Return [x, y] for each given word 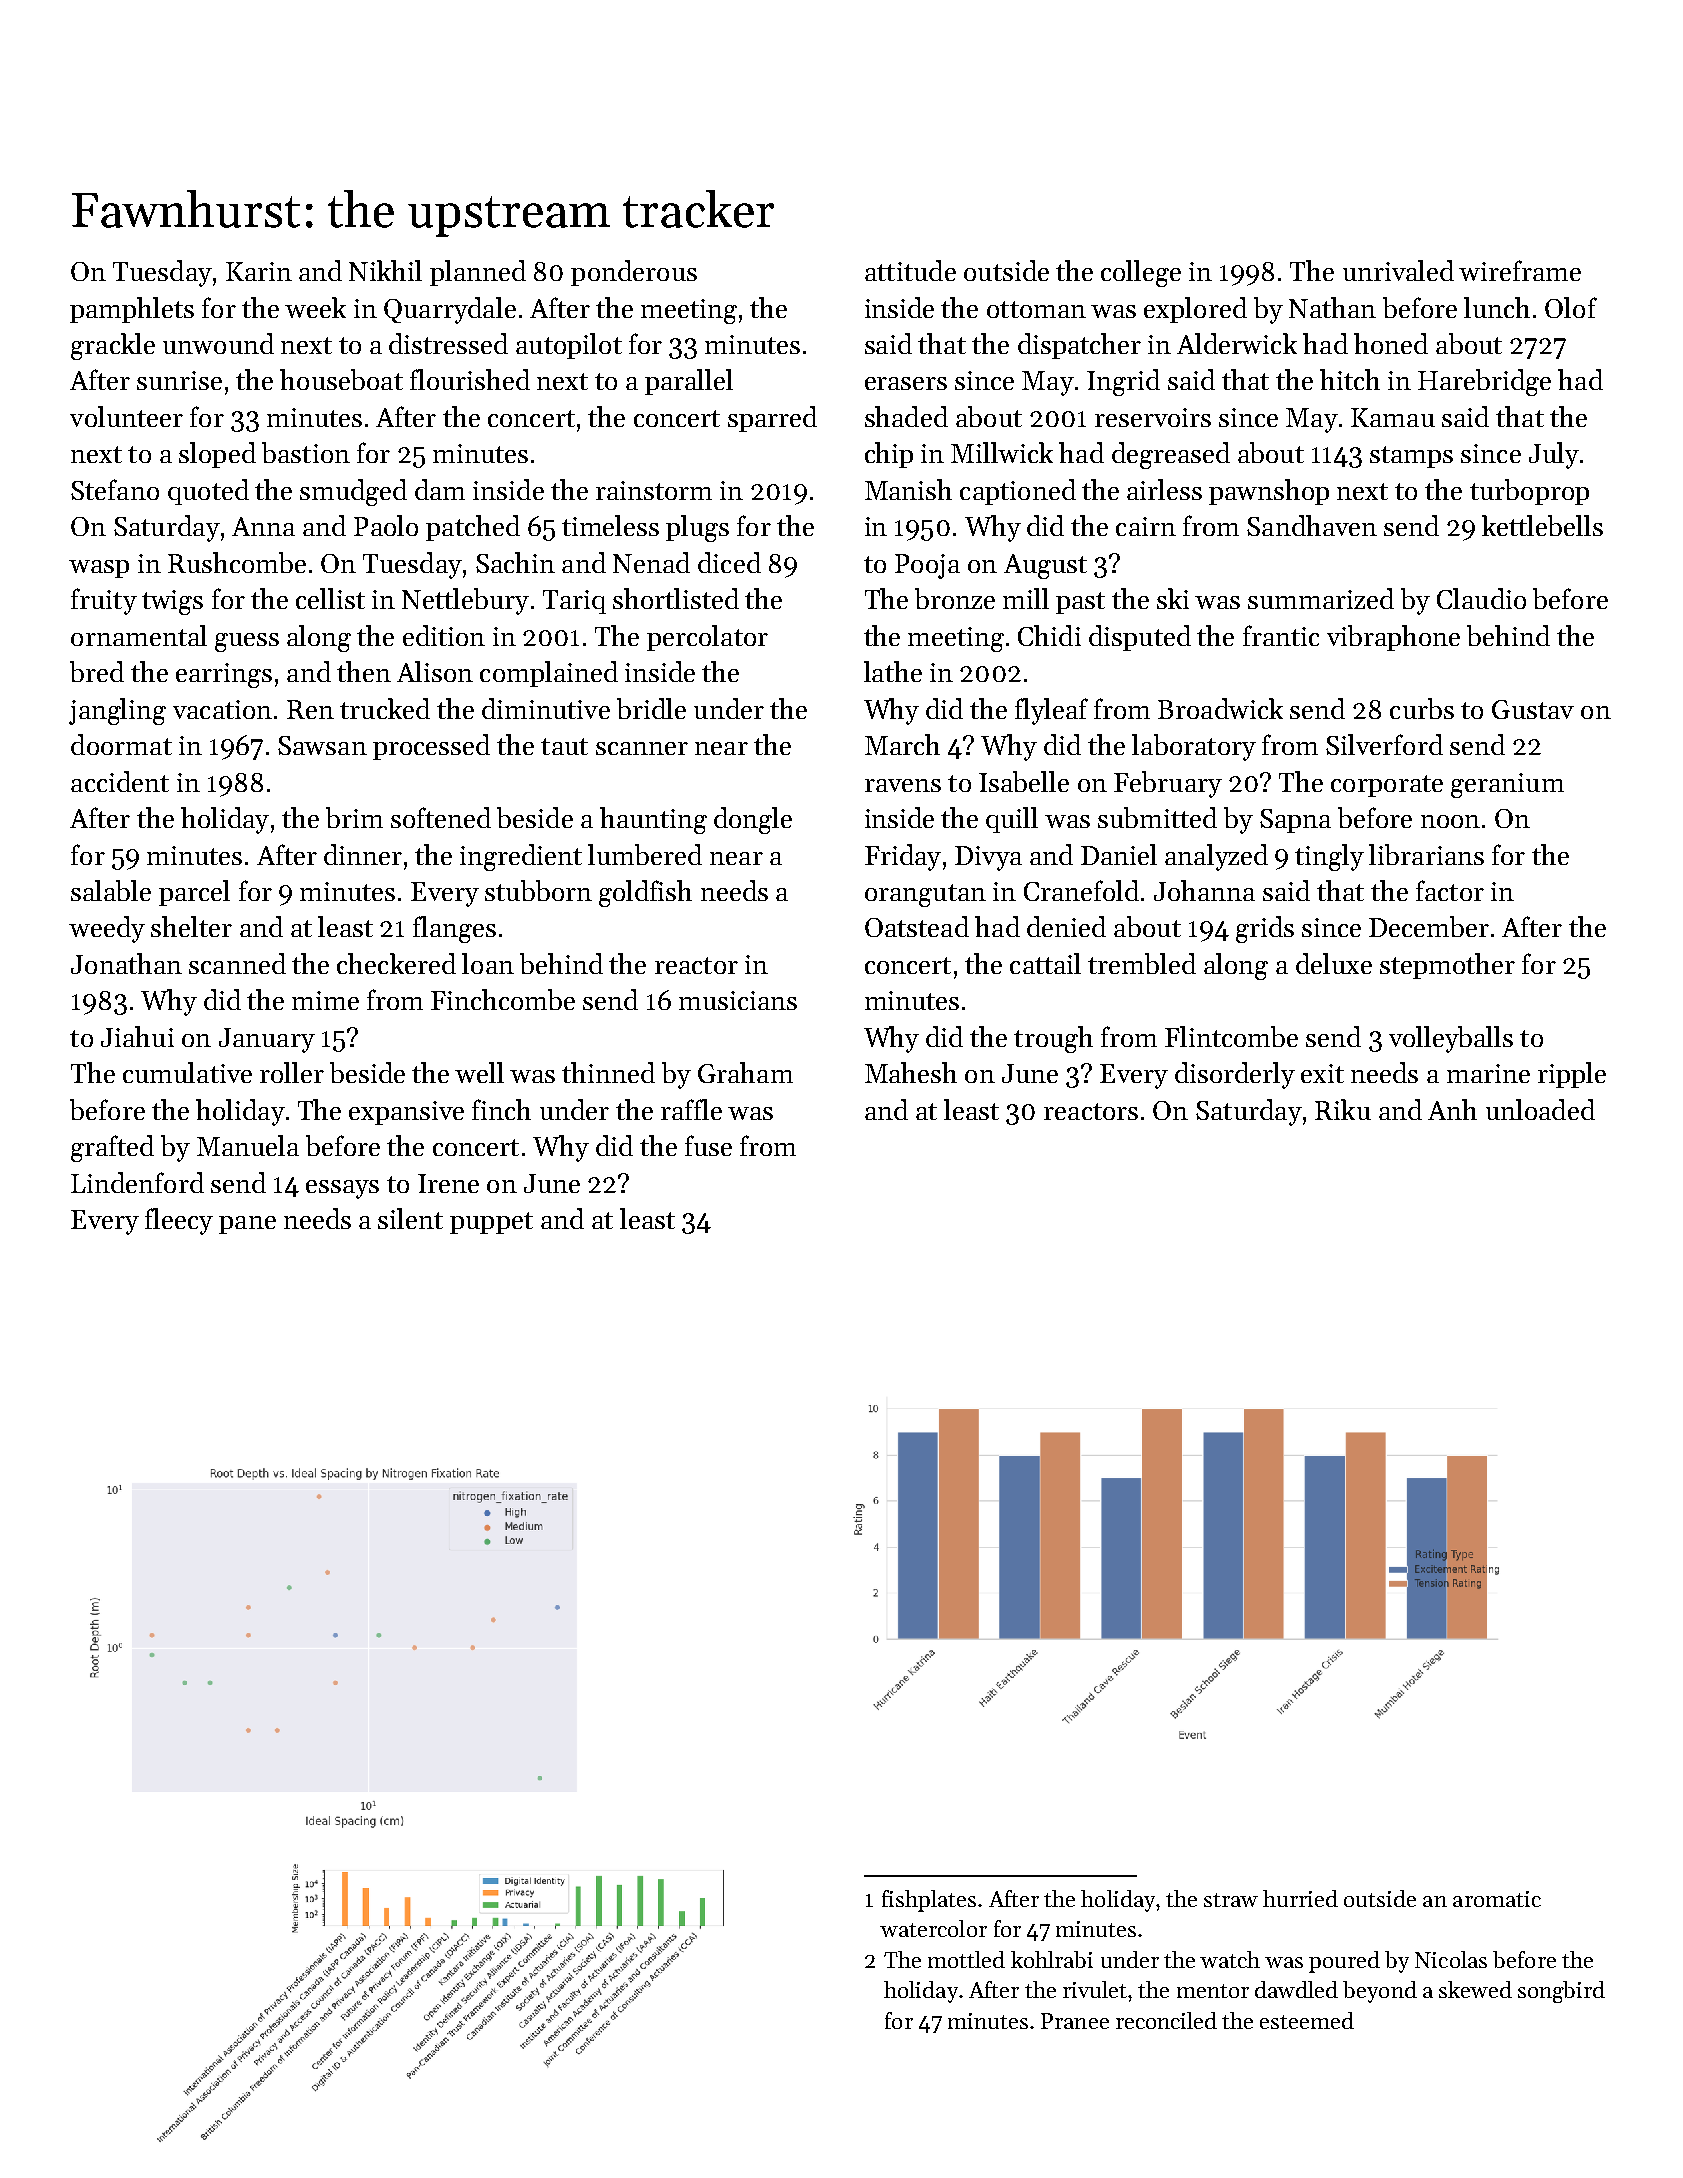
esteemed [1307, 2020]
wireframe [1520, 270]
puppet [491, 1223]
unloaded [1540, 1109]
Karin [259, 271]
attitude [910, 270]
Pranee [1075, 2021]
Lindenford [137, 1182]
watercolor [933, 1928]
